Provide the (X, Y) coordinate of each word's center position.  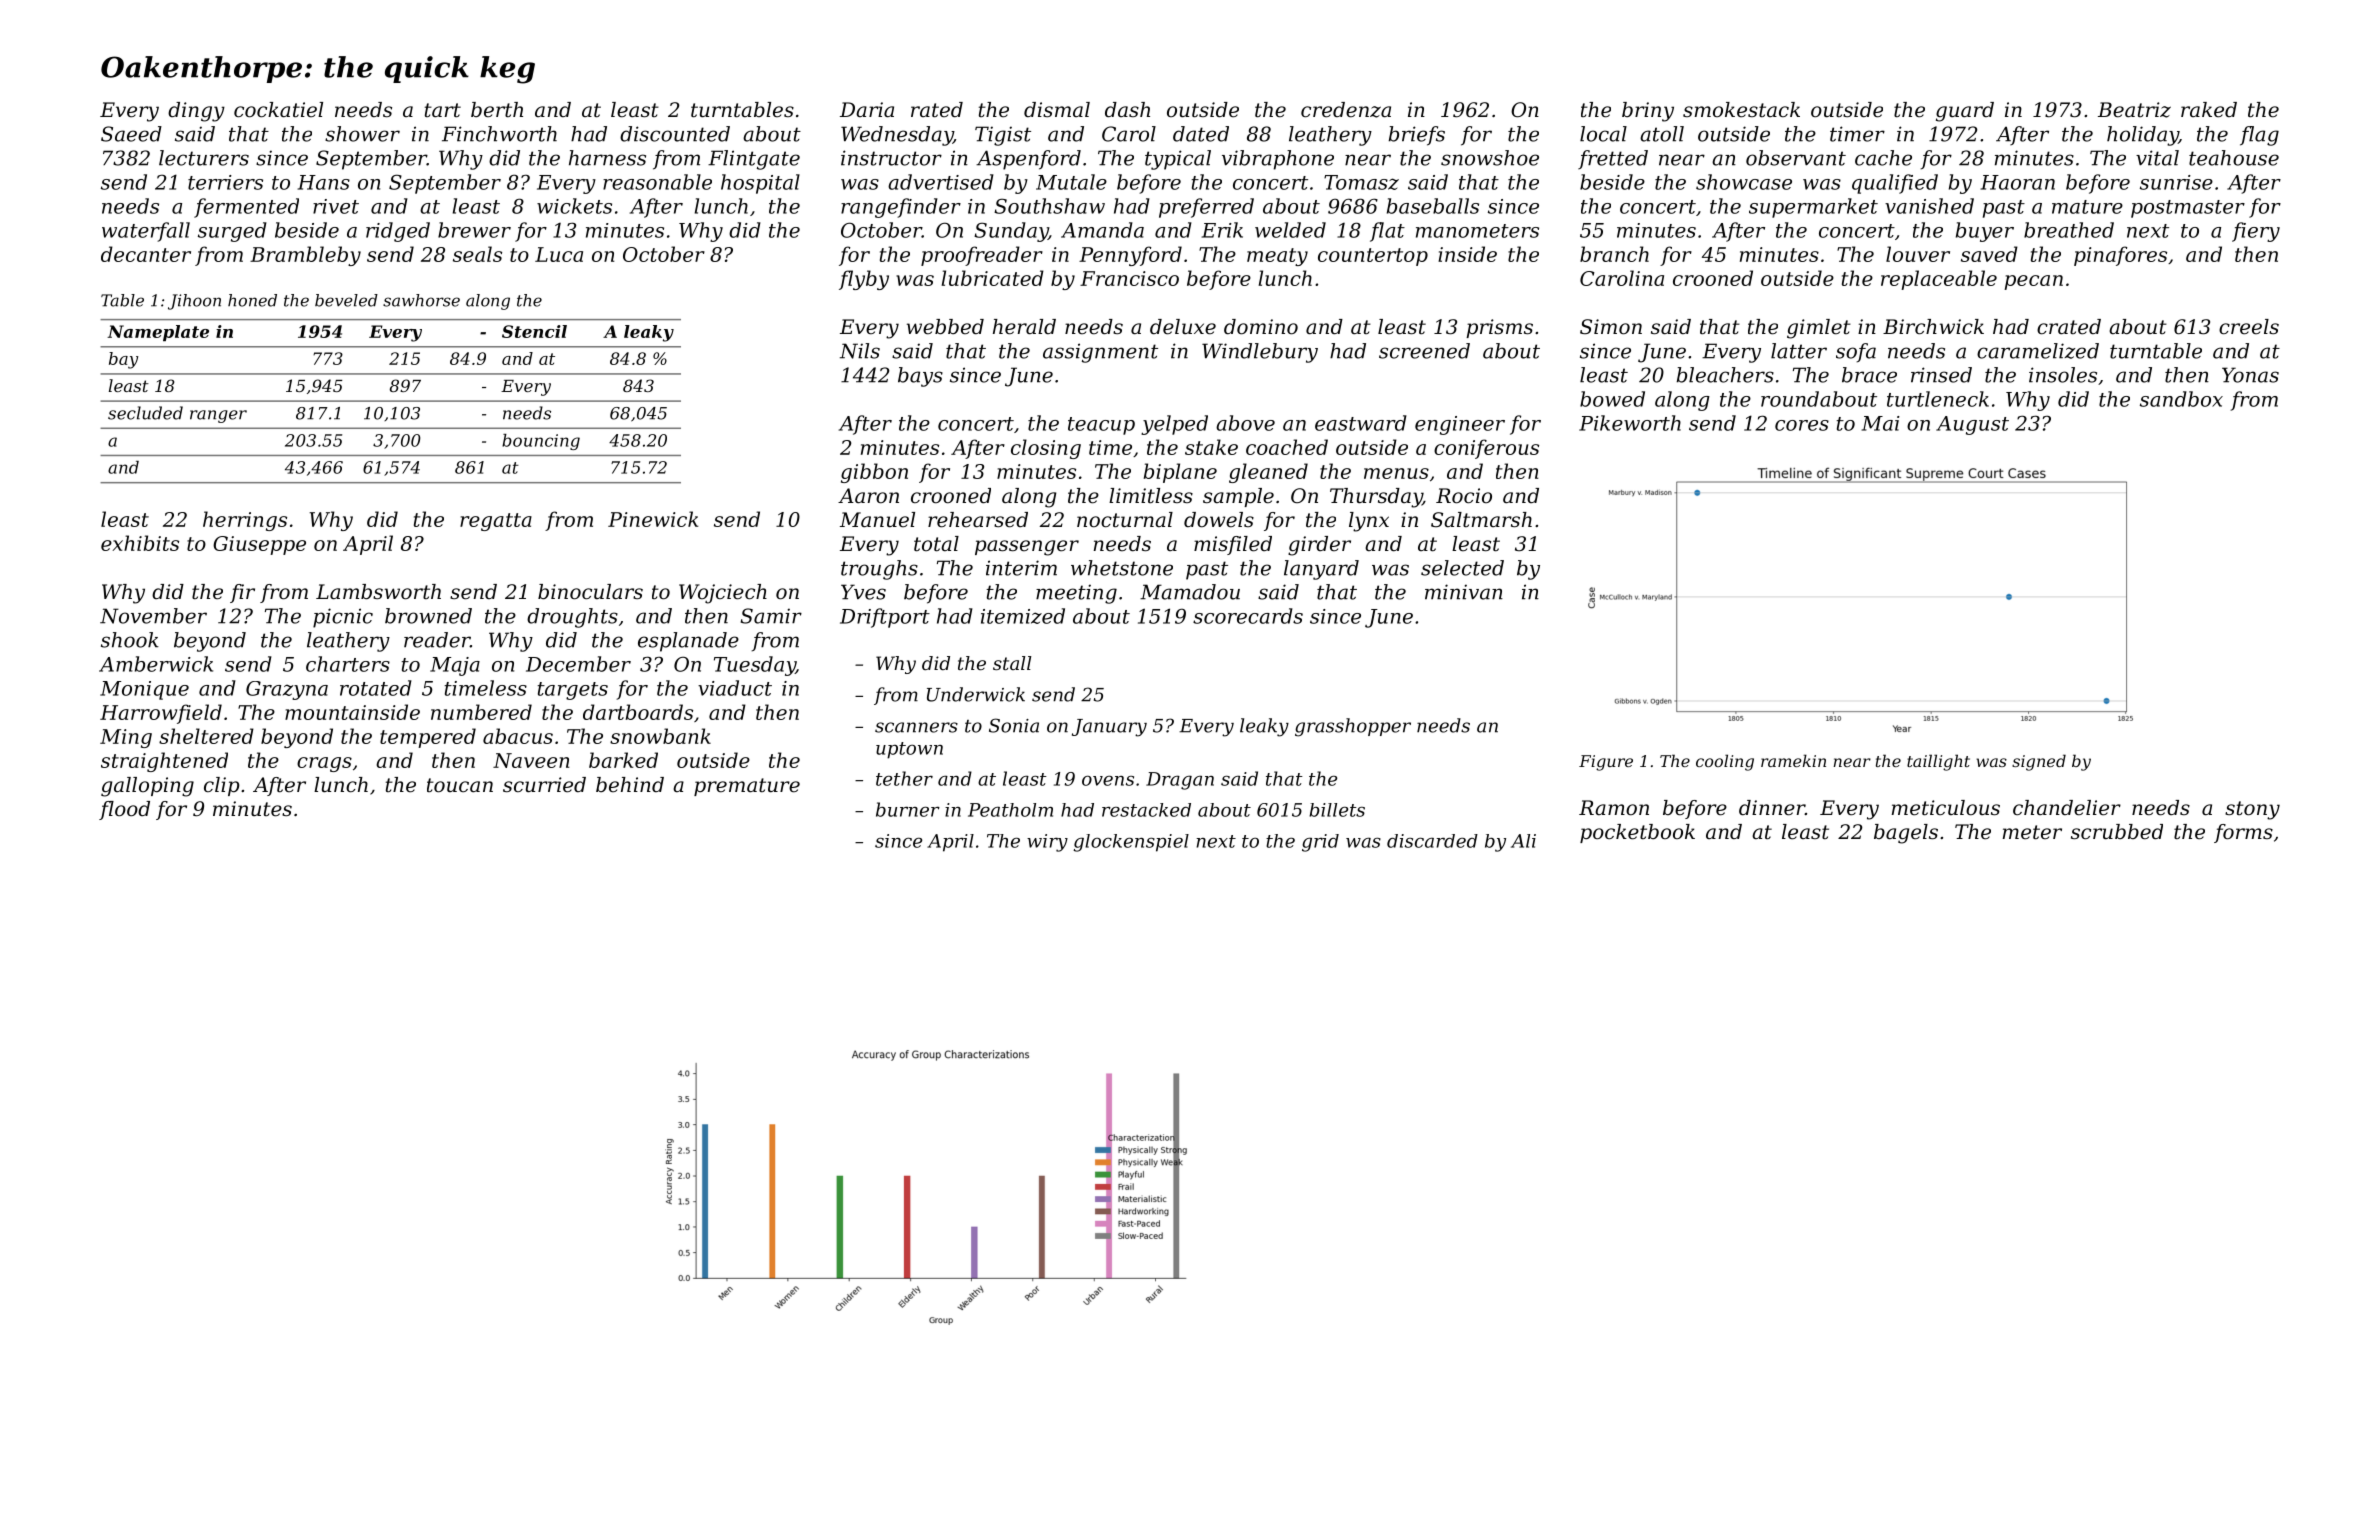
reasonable (657, 182)
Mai (1881, 423)
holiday (2143, 136)
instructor (891, 158)
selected (1462, 568)
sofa (1856, 353)
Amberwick (156, 664)
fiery (2256, 232)
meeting (1076, 594)
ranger (218, 416)
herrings (245, 521)
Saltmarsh (1481, 520)
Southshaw (1049, 206)
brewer (474, 230)
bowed (1612, 399)
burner (908, 809)
